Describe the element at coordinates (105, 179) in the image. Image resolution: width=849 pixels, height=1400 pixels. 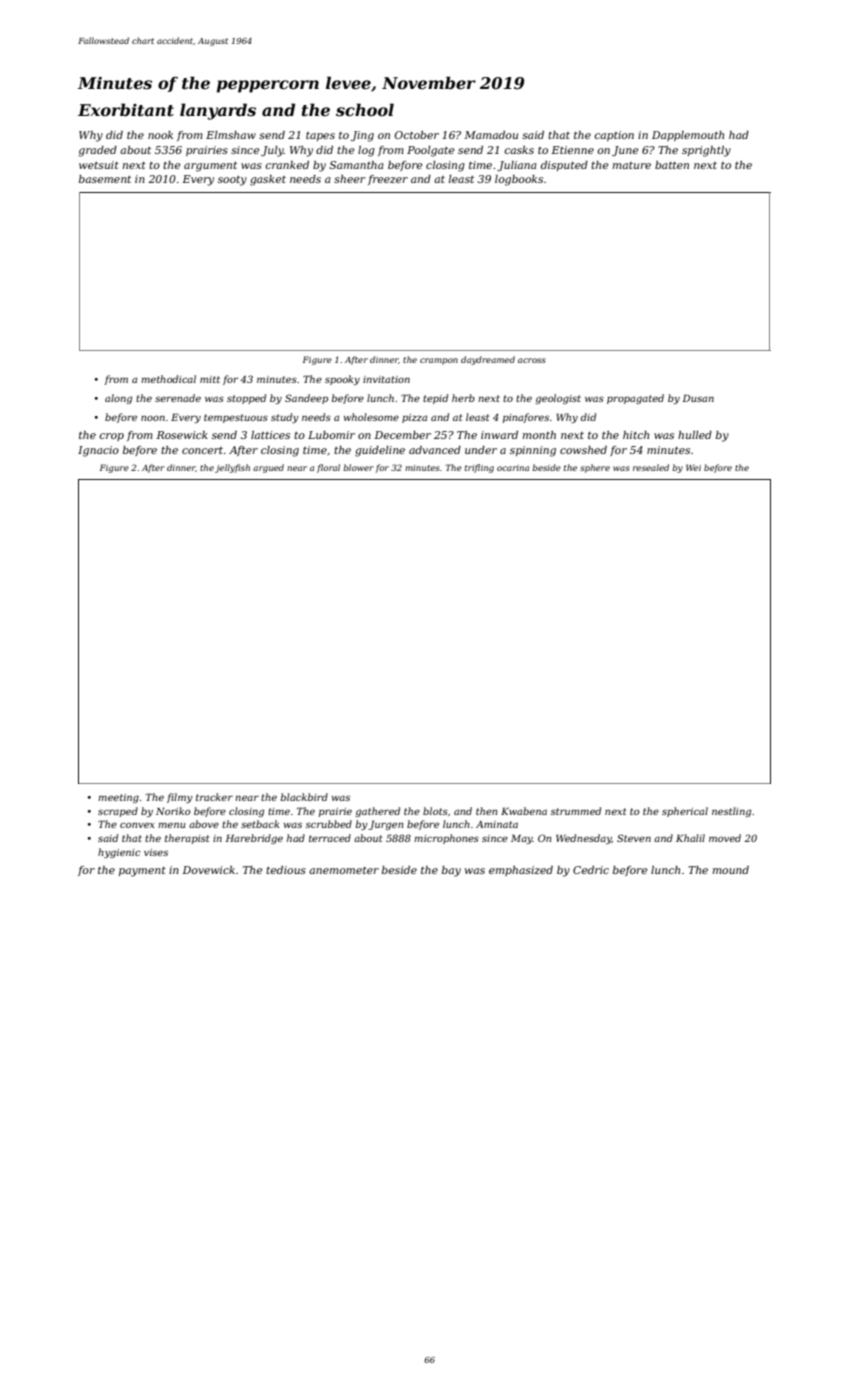
I see `basement` at that location.
